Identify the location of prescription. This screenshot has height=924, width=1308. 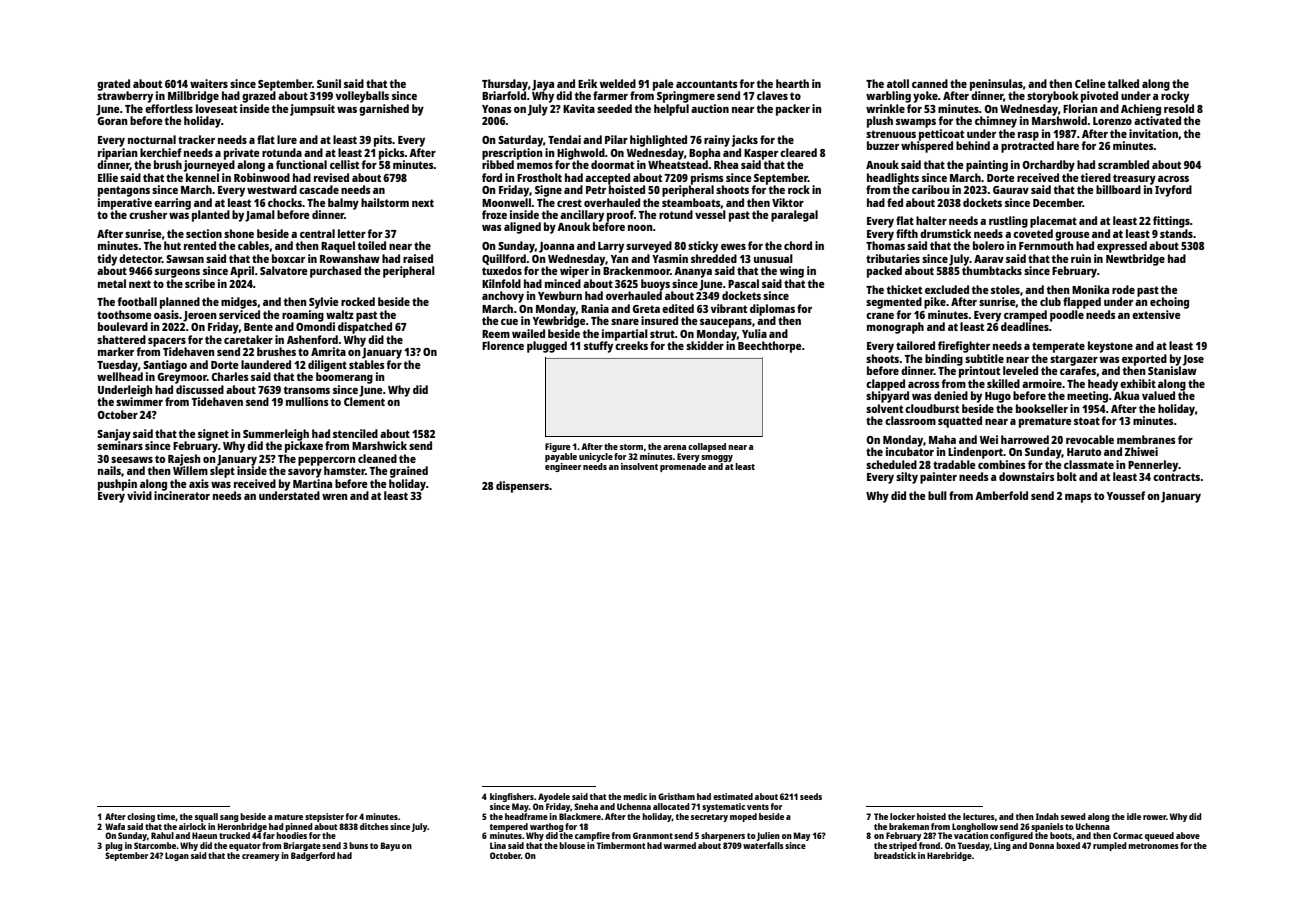
(512, 154).
